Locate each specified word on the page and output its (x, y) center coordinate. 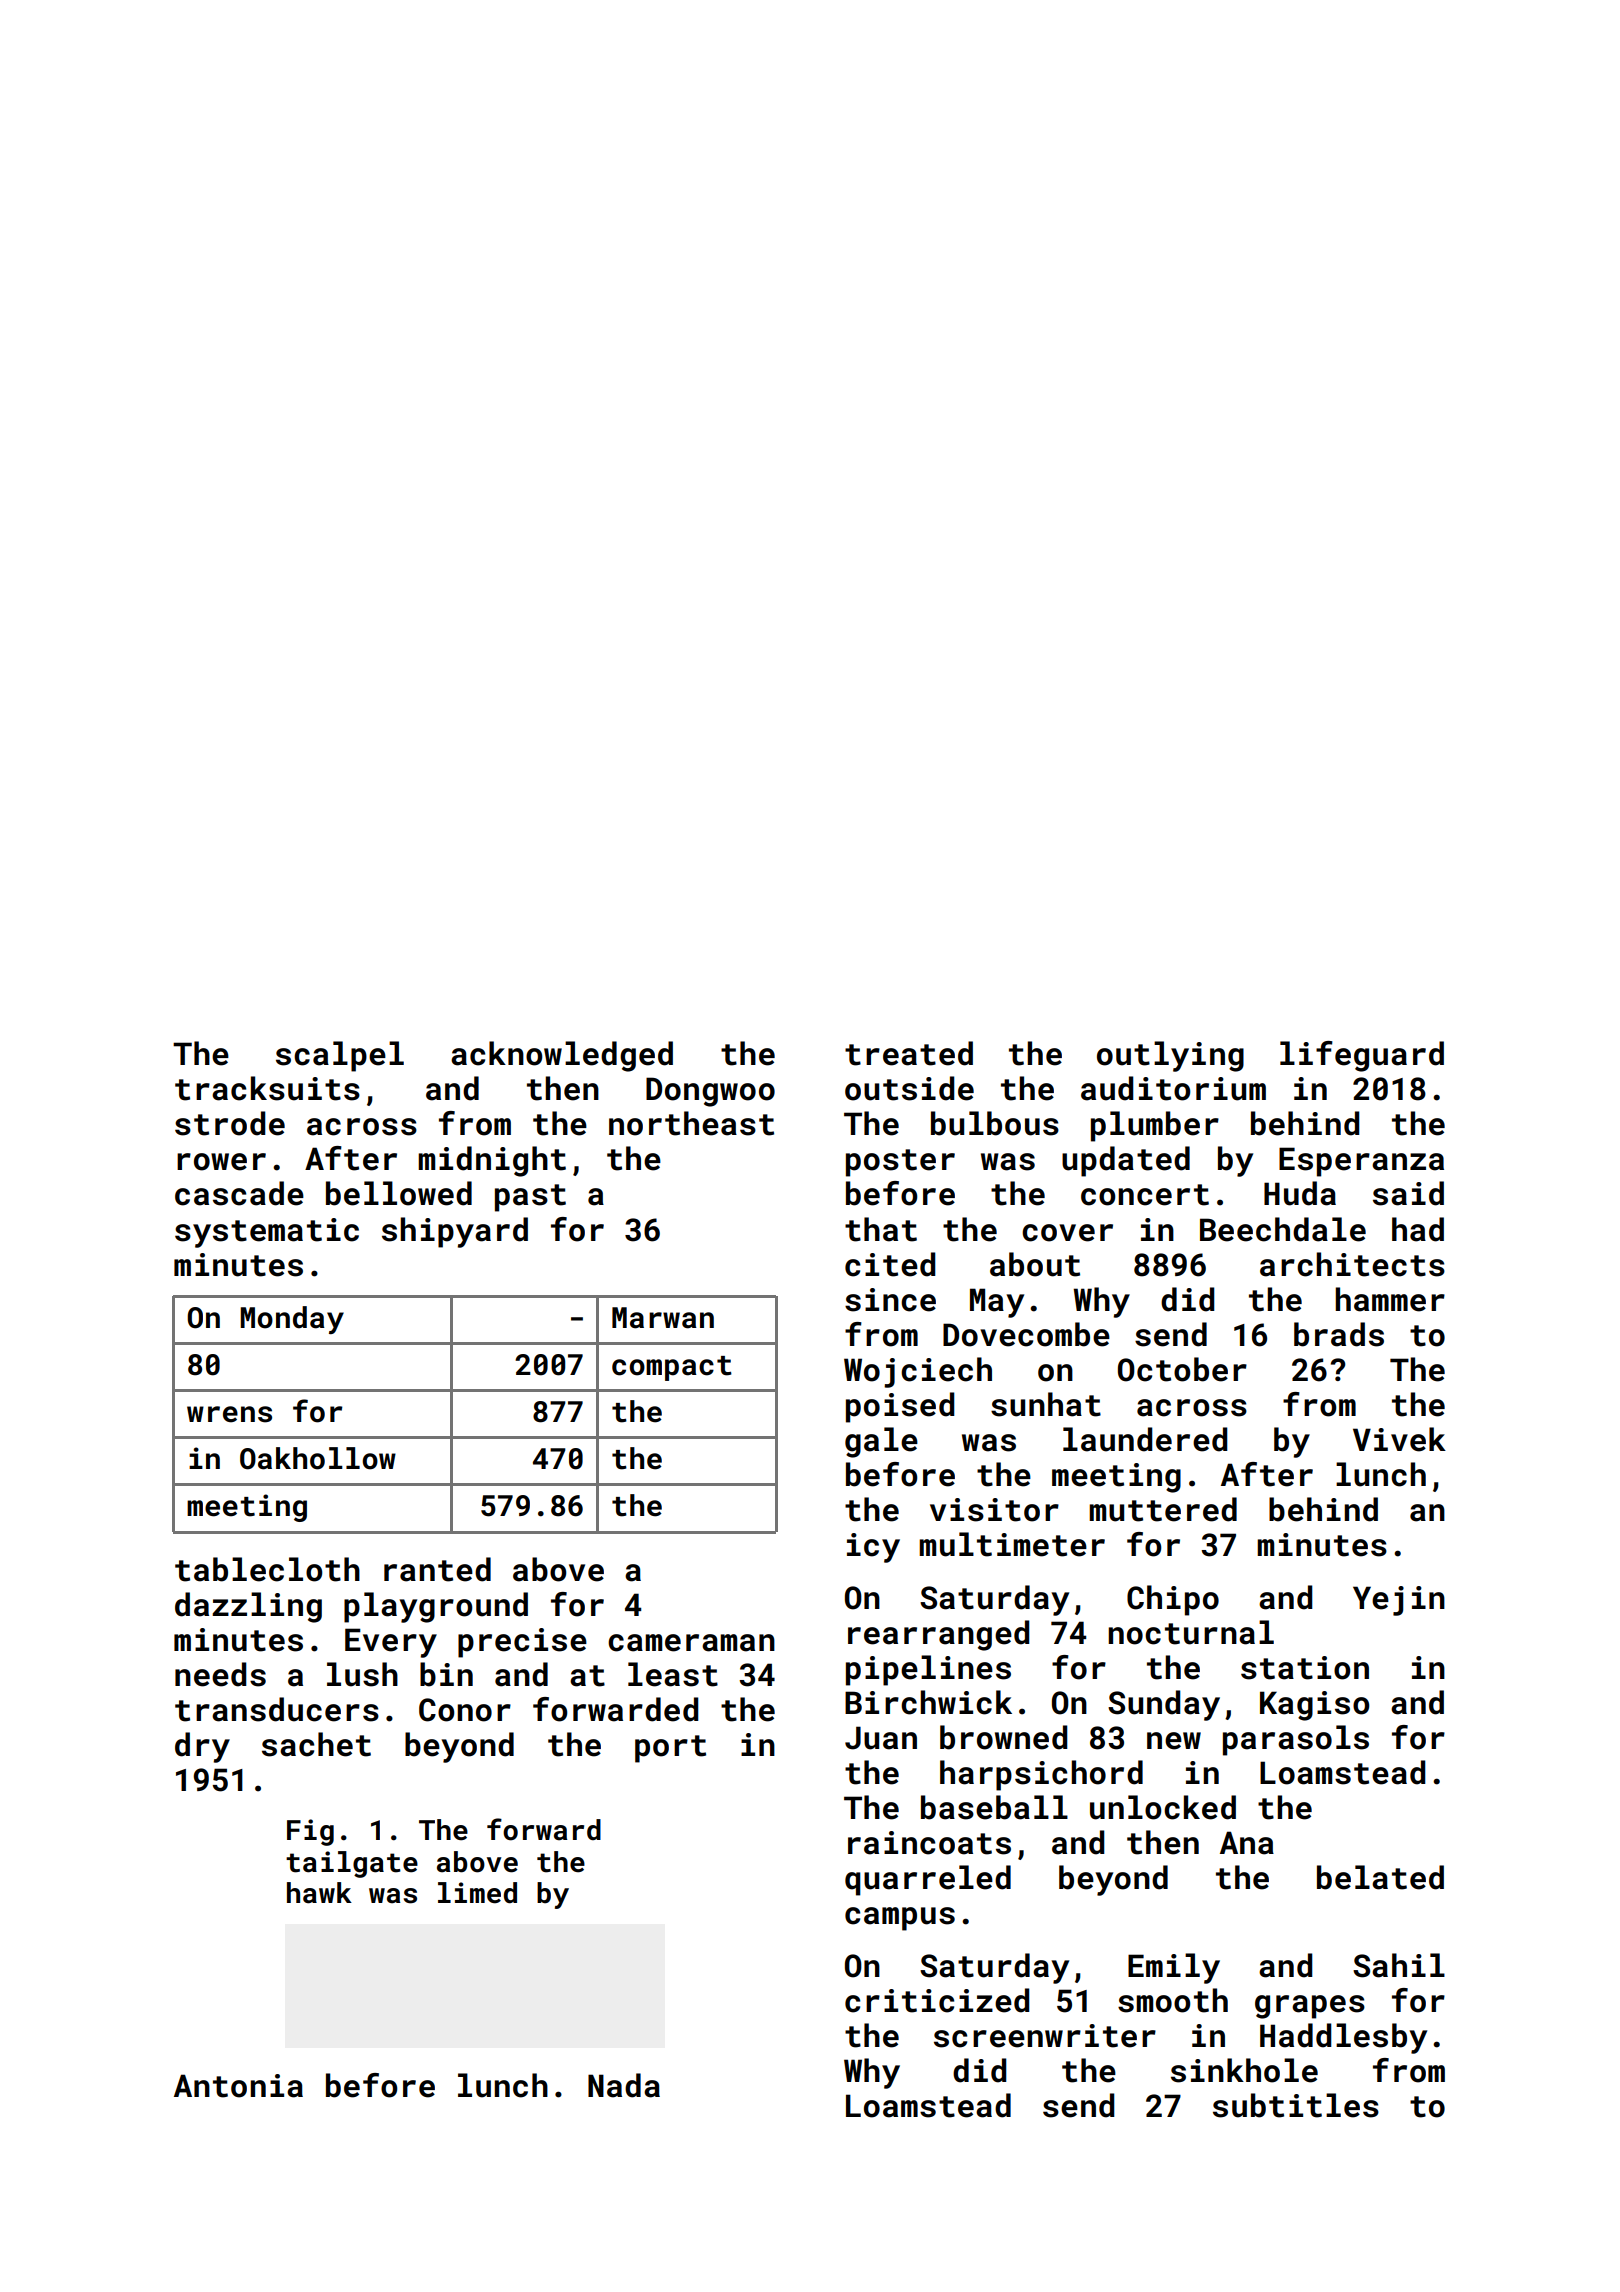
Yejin (1399, 1601)
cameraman (691, 1643)
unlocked (1163, 1807)
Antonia (238, 2086)
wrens (229, 1414)
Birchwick (928, 1702)
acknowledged (562, 1056)
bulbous (995, 1123)
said (1408, 1193)
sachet (316, 1744)
